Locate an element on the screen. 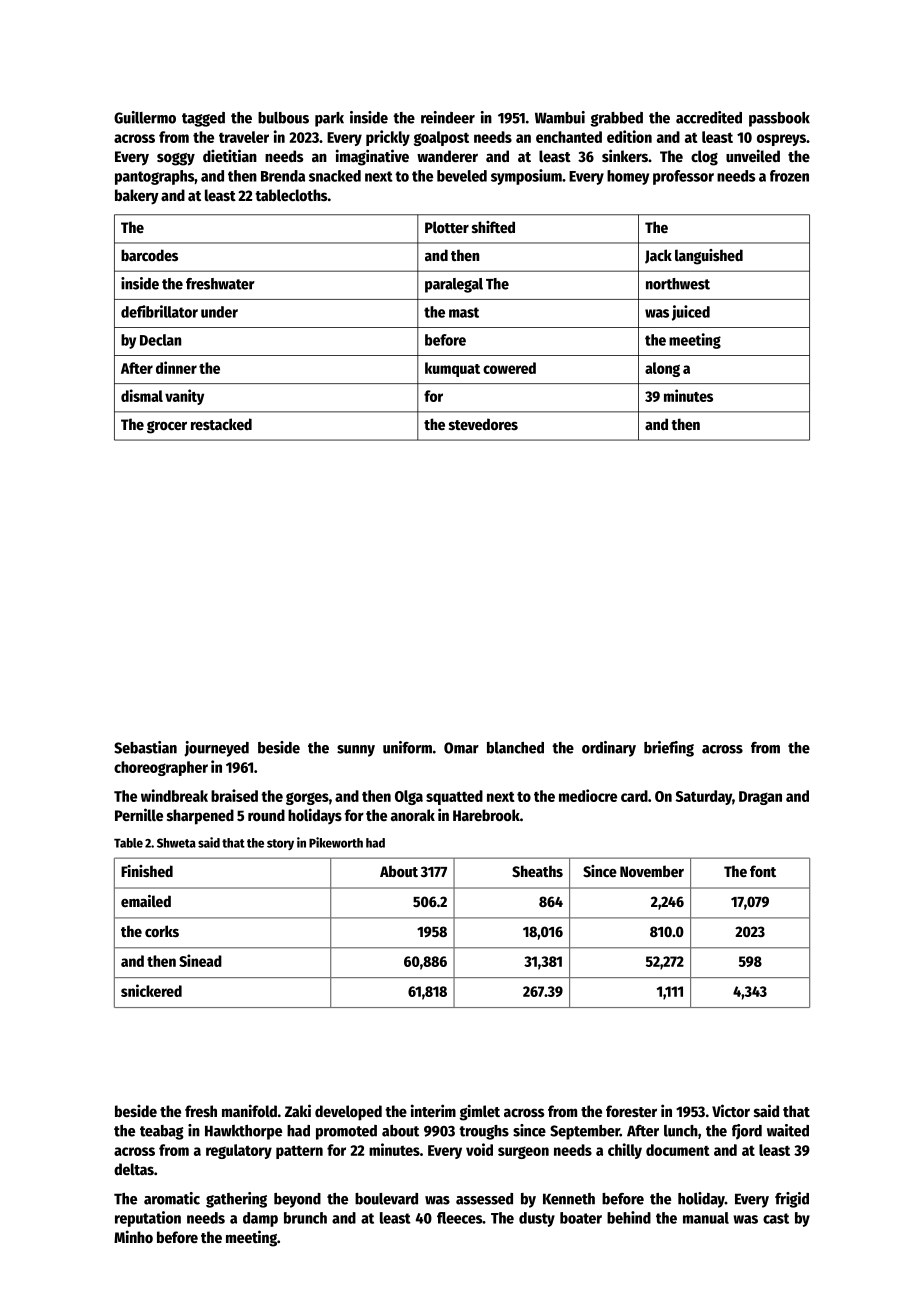 The image size is (924, 1308). briefing is located at coordinates (669, 749).
